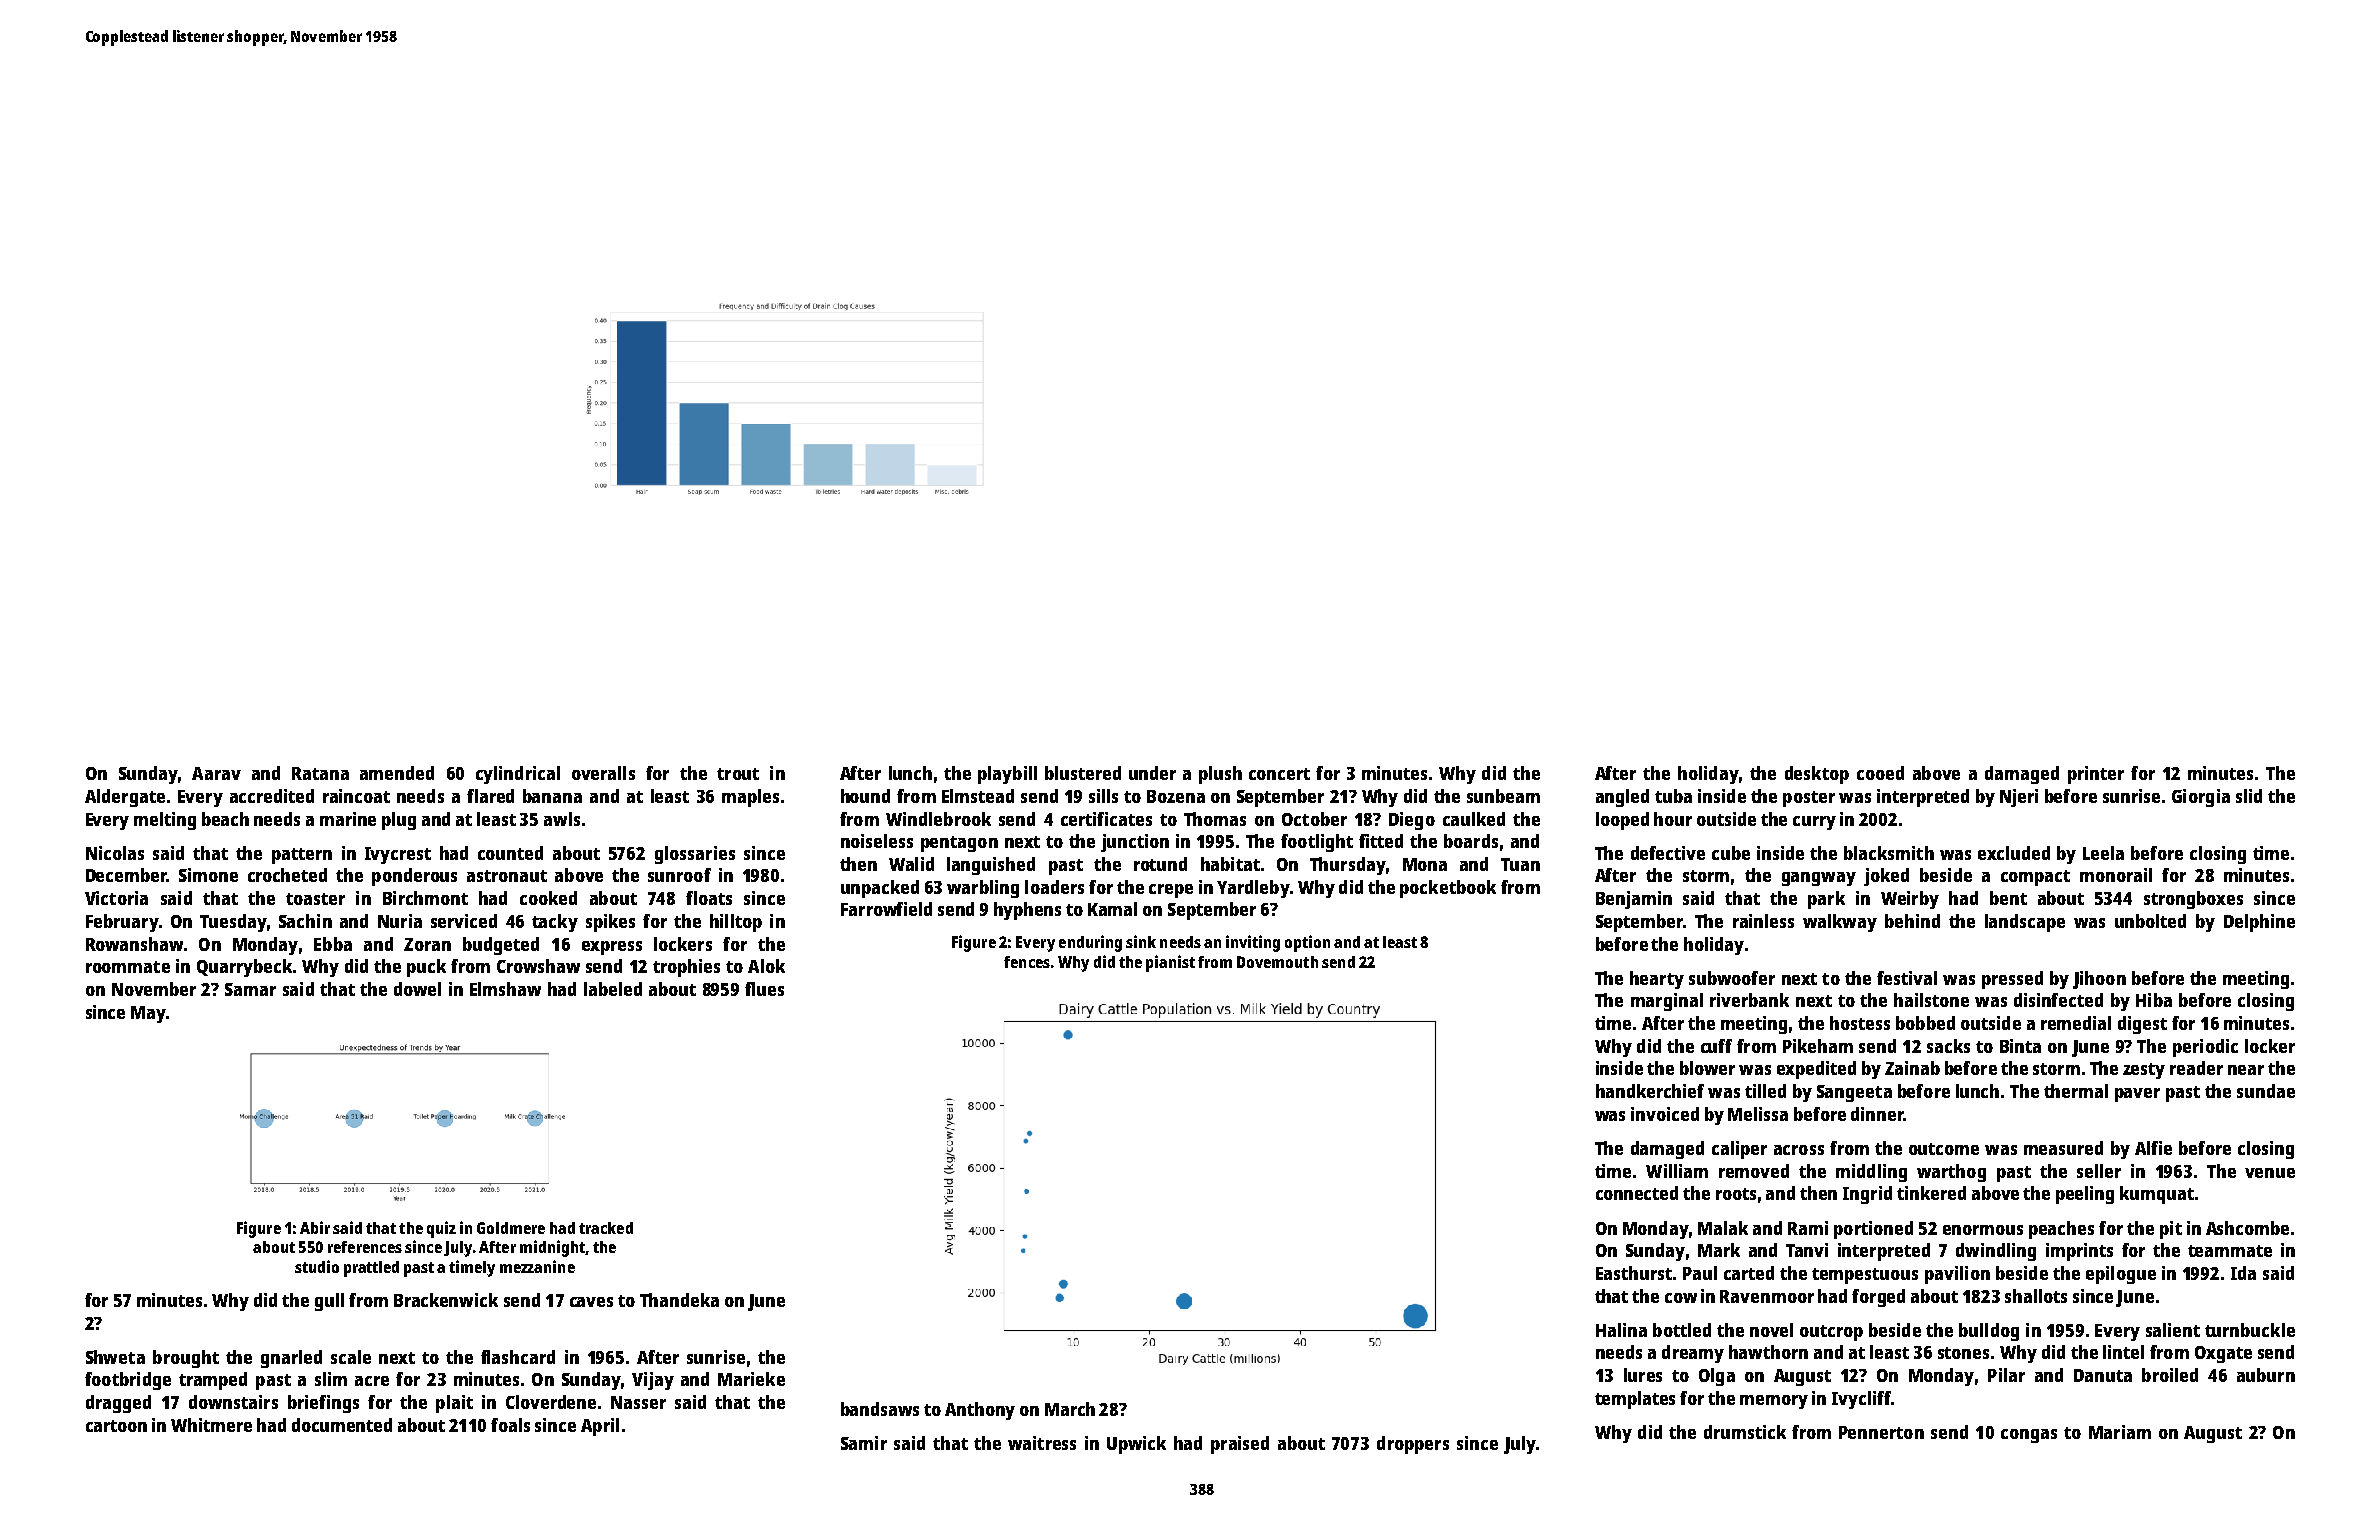 The width and height of the screenshot is (2380, 1540). Describe the element at coordinates (2249, 796) in the screenshot. I see `slid` at that location.
